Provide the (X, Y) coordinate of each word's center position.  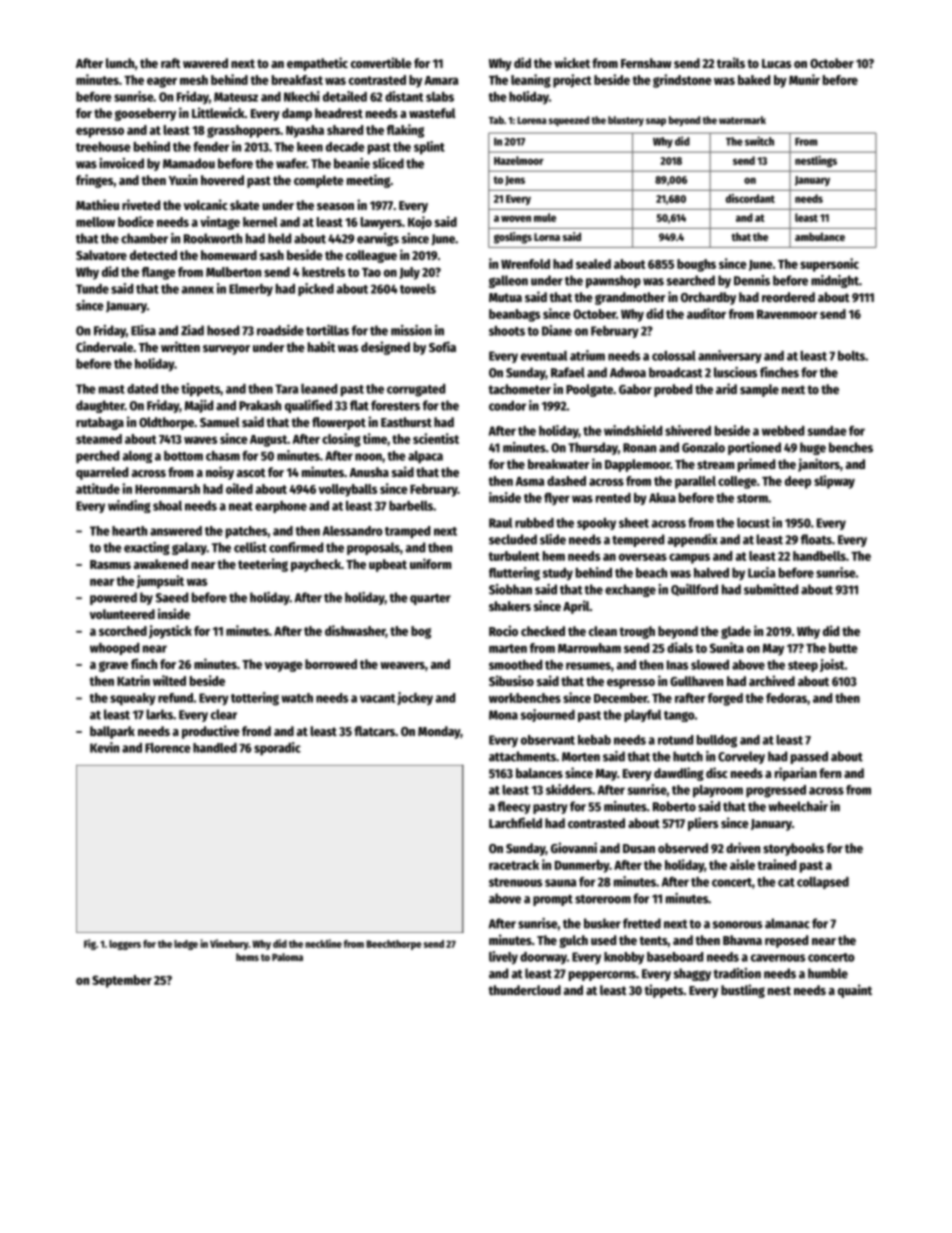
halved (711, 573)
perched (97, 457)
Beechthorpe (394, 945)
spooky (596, 524)
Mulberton (233, 272)
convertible (381, 62)
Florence (168, 748)
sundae (827, 431)
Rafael (568, 372)
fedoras (786, 698)
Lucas (776, 63)
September (122, 981)
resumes (588, 666)
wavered (205, 63)
